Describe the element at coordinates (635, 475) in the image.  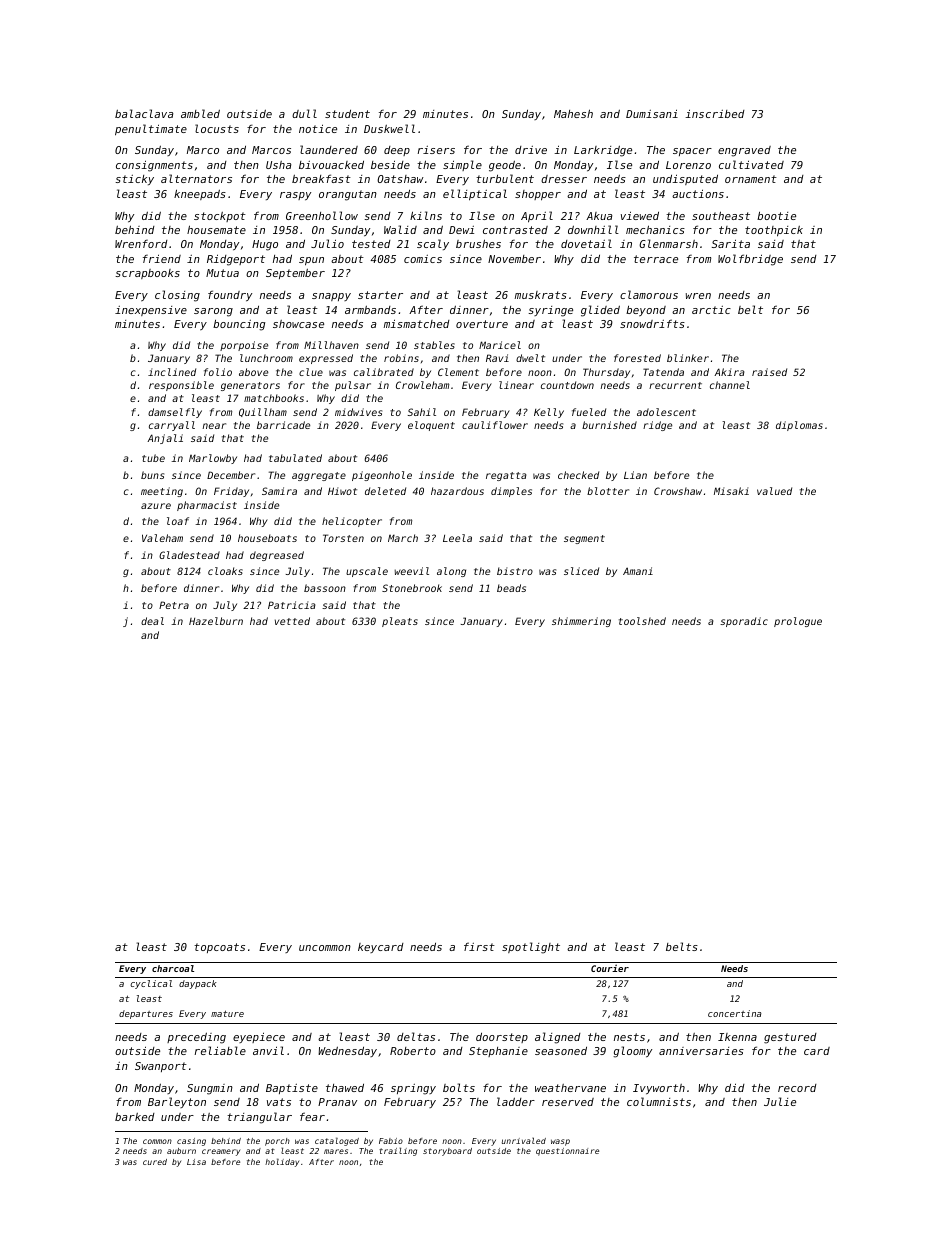
I see `Lian` at that location.
